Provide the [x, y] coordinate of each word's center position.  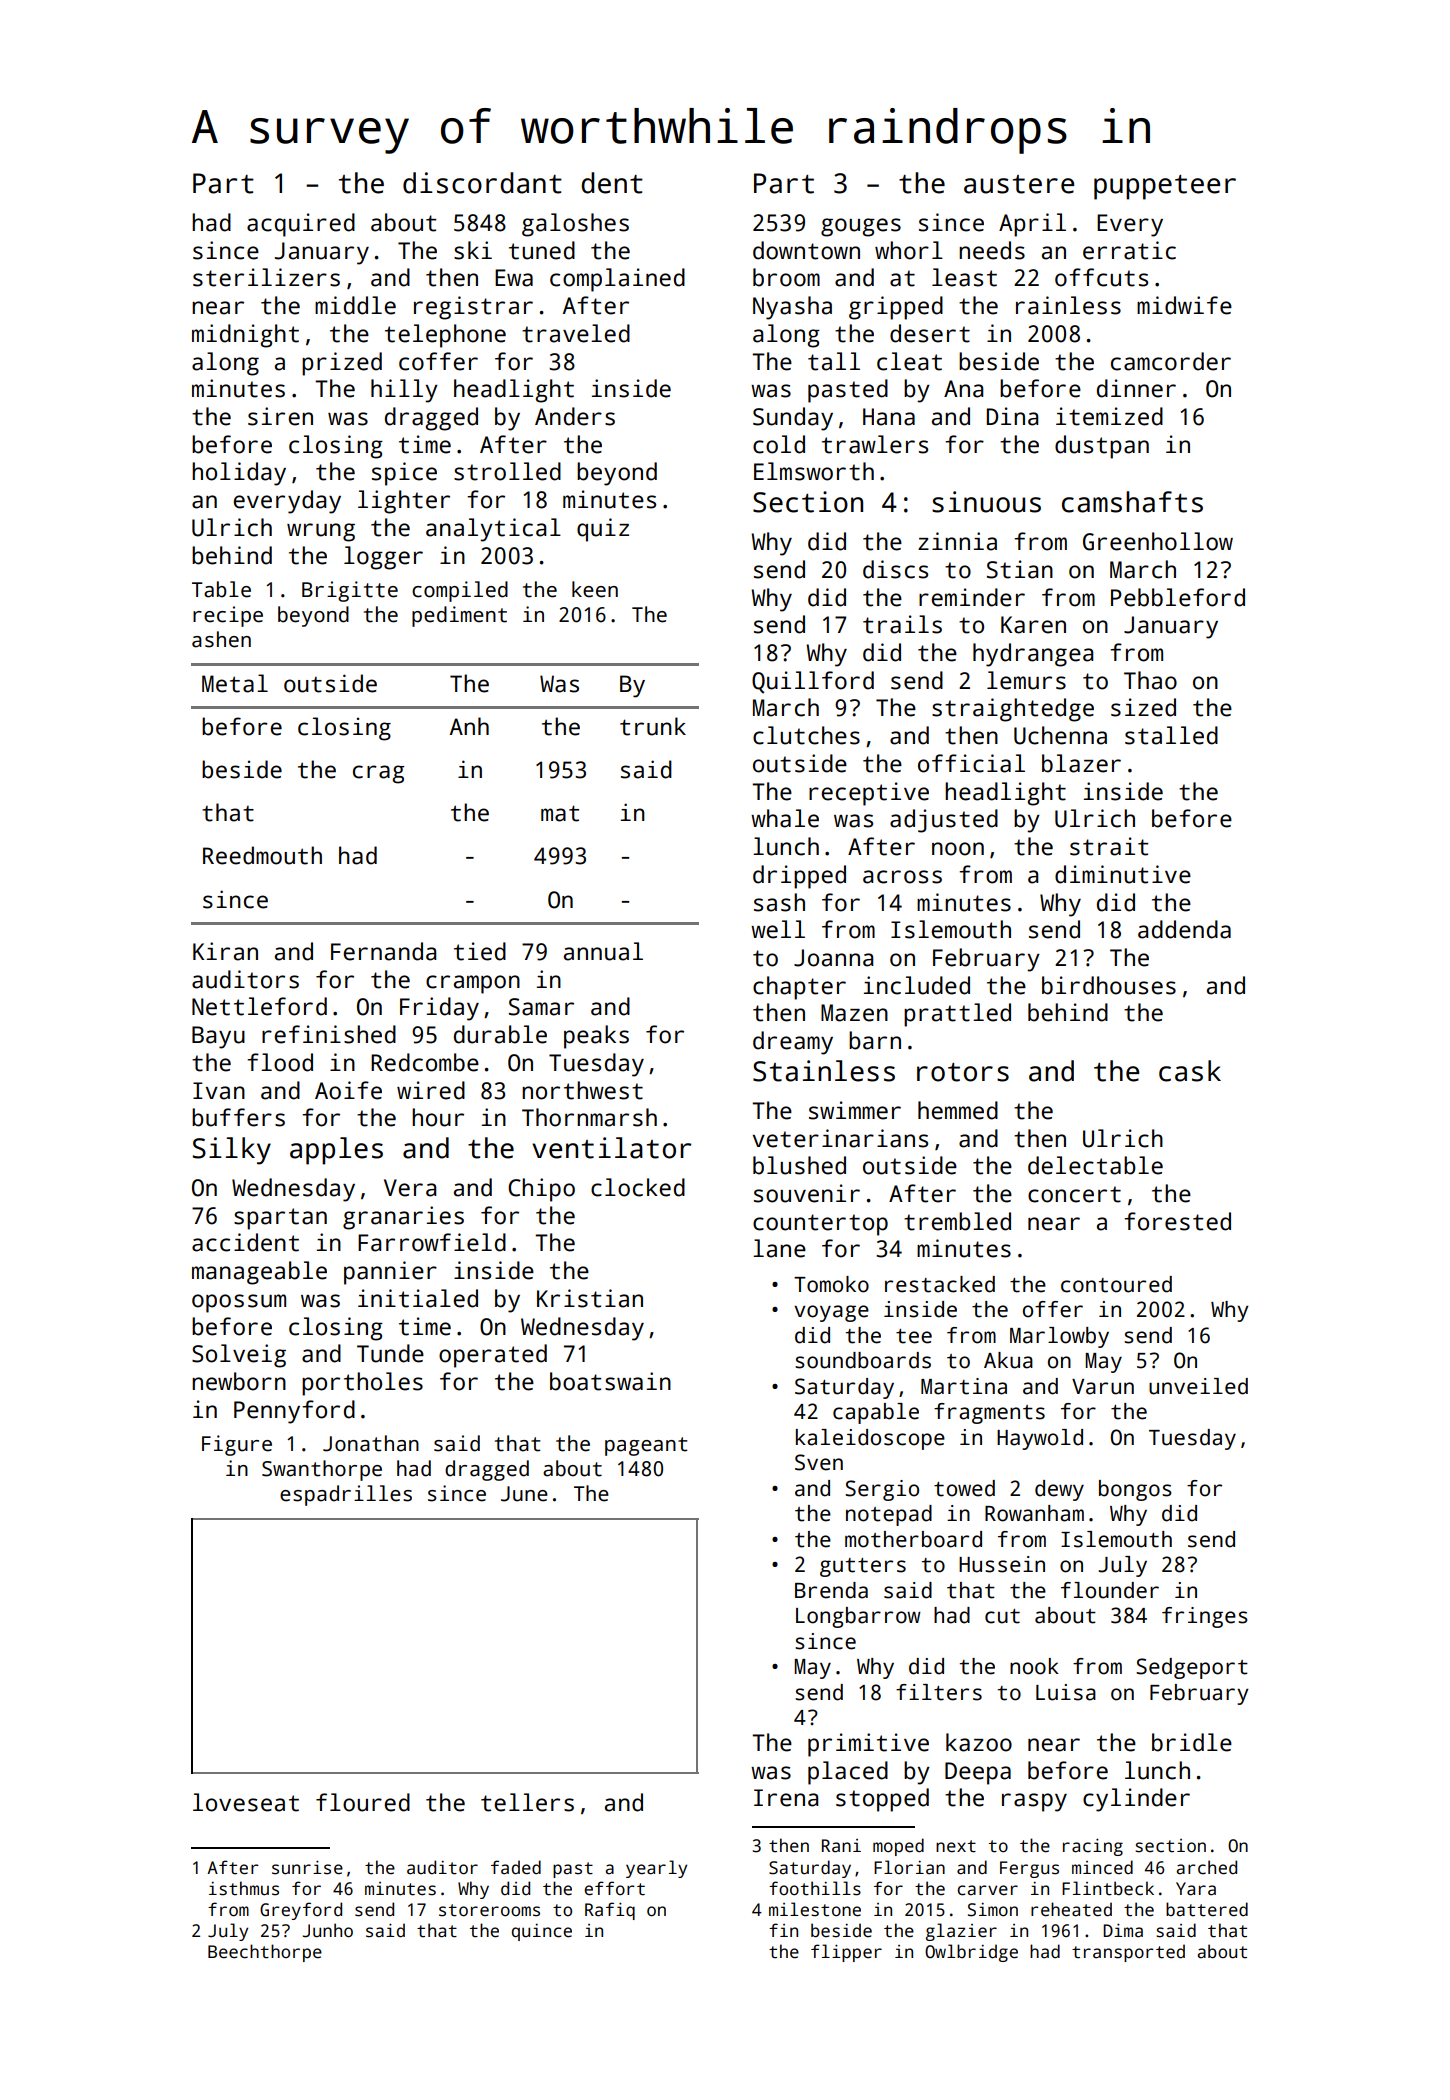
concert [1074, 1194]
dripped [799, 877]
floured [363, 1802]
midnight [245, 336]
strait [1109, 846]
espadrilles [346, 1495]
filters [939, 1692]
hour [438, 1117]
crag [378, 774]
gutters [863, 1567]
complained [617, 280]
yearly [656, 1869]
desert [930, 333]
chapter [799, 988]
